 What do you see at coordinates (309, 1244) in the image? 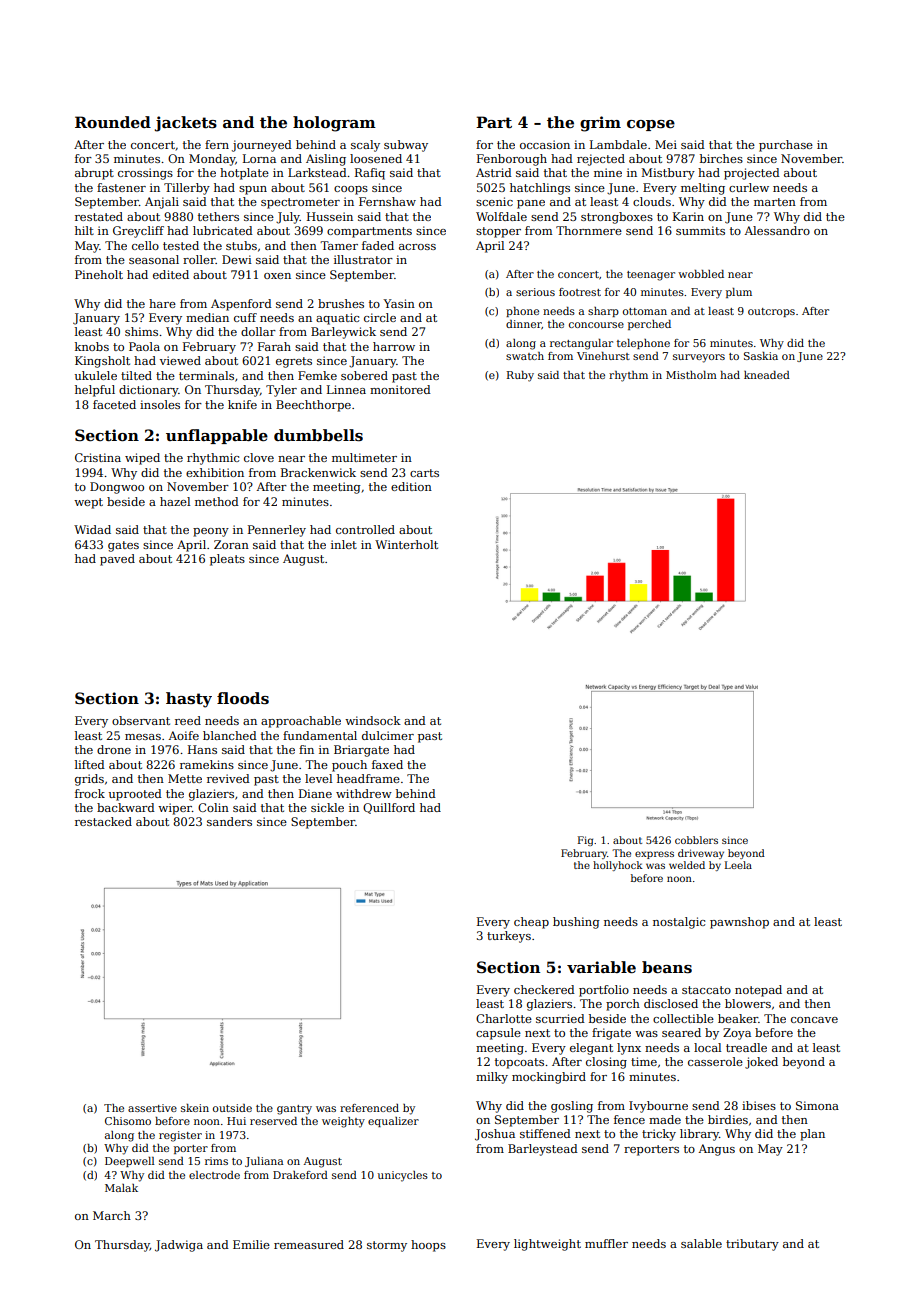
I see `remeasured` at bounding box center [309, 1244].
